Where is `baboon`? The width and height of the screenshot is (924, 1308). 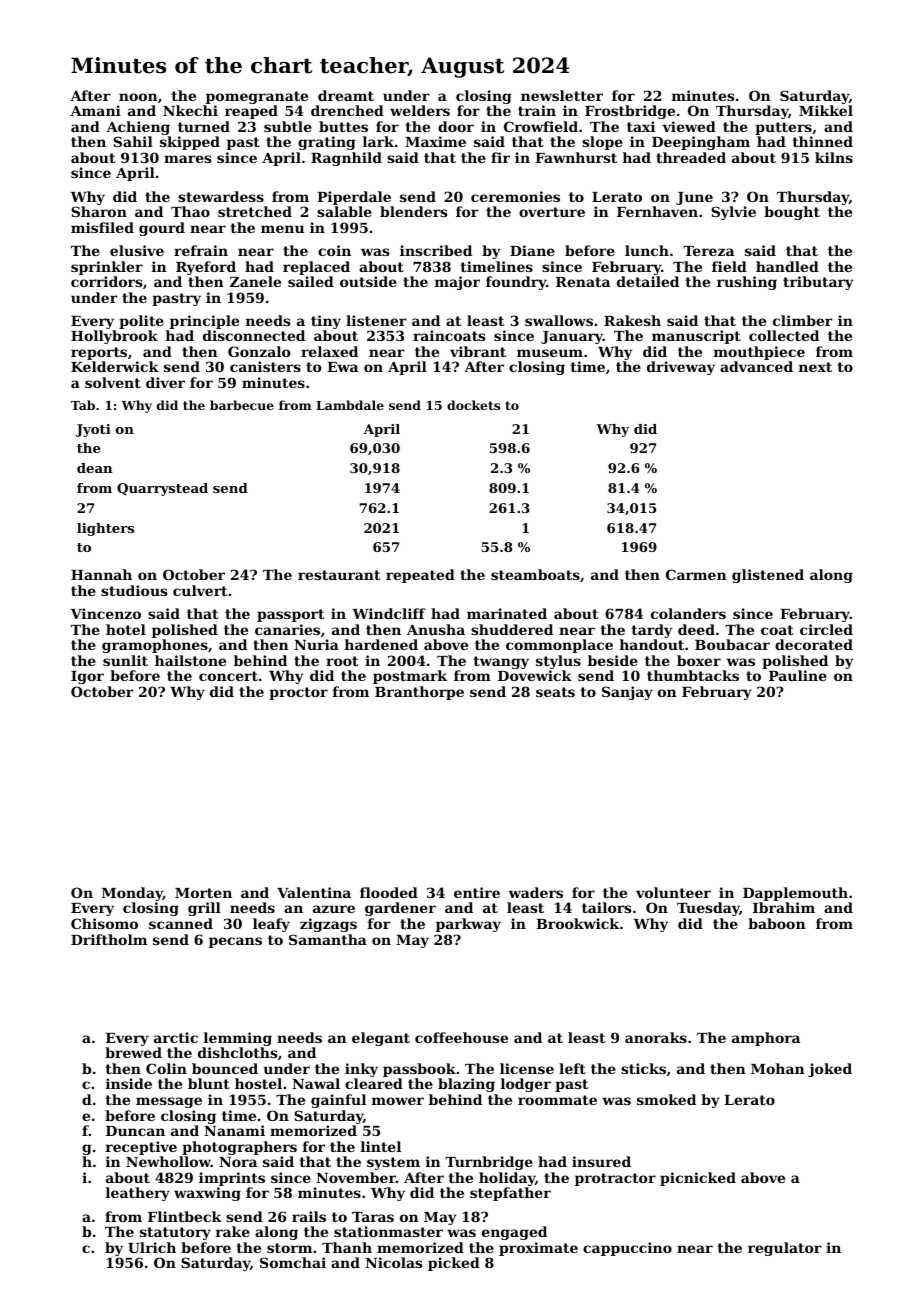
baboon is located at coordinates (777, 923).
